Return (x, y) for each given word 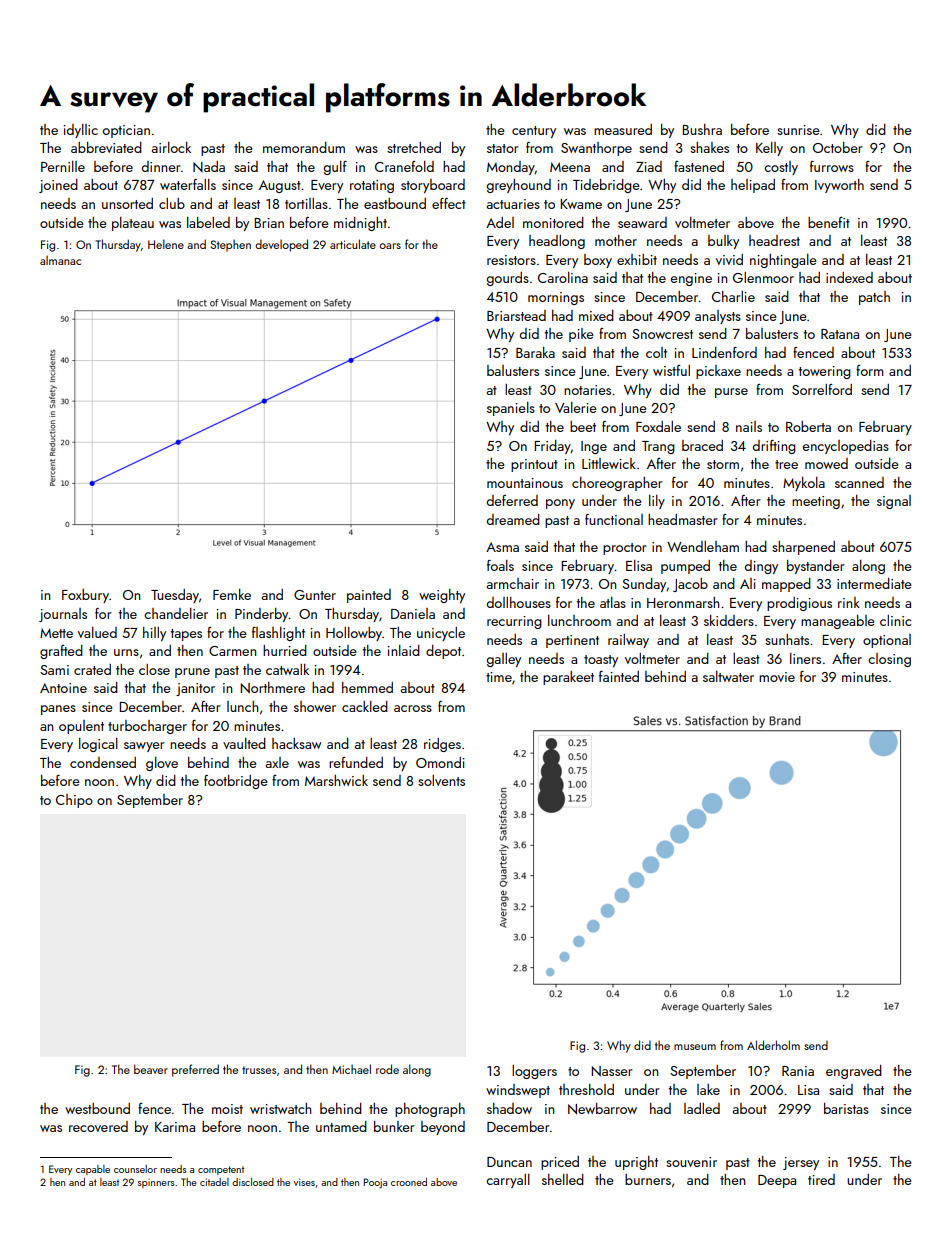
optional (887, 641)
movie (777, 677)
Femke (232, 594)
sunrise (798, 130)
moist (227, 1109)
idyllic (80, 131)
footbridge (236, 782)
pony (560, 504)
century (534, 132)
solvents (441, 780)
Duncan (509, 1162)
